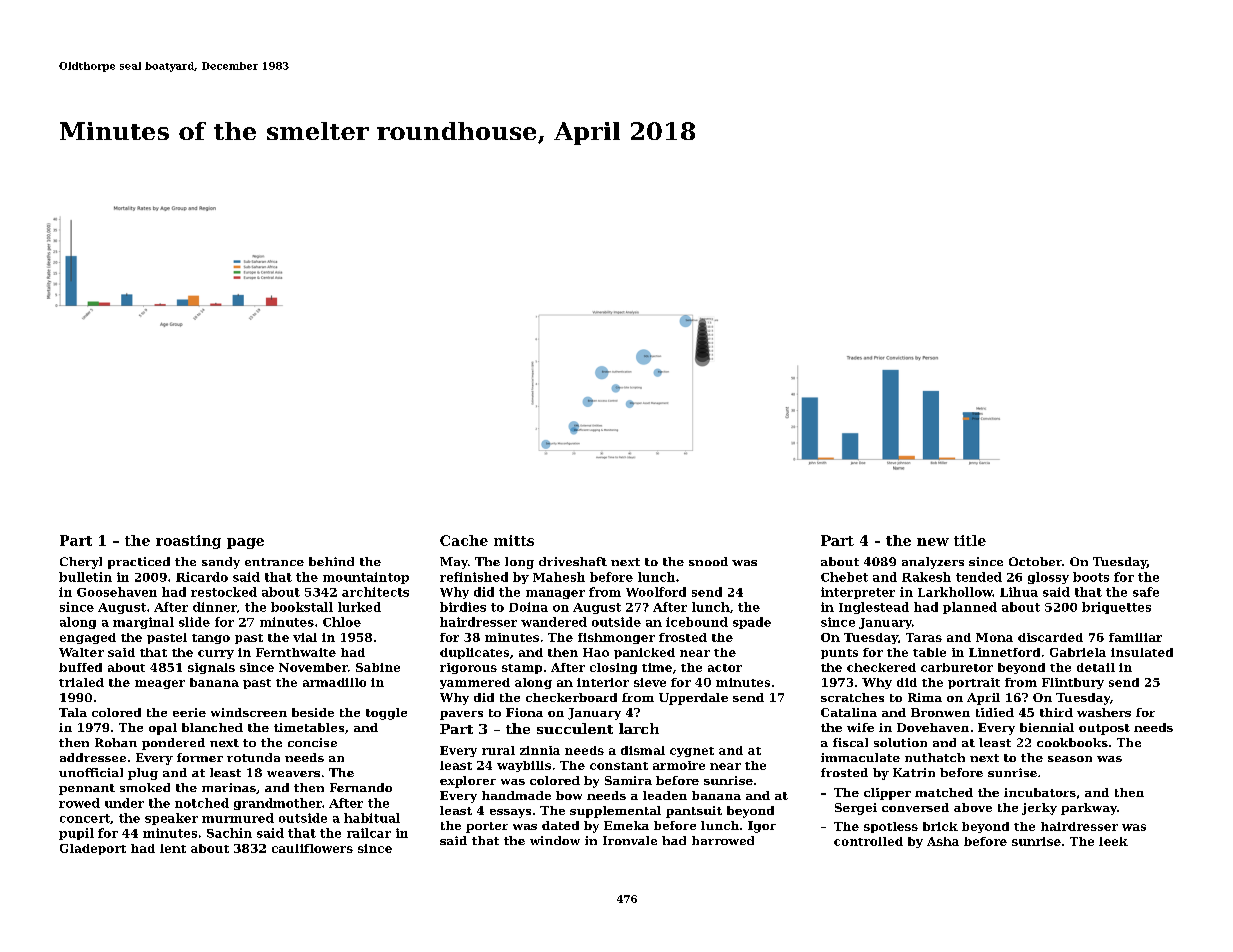 Image resolution: width=1233 pixels, height=952 pixels. Describe the element at coordinates (708, 561) in the image. I see `snood` at that location.
